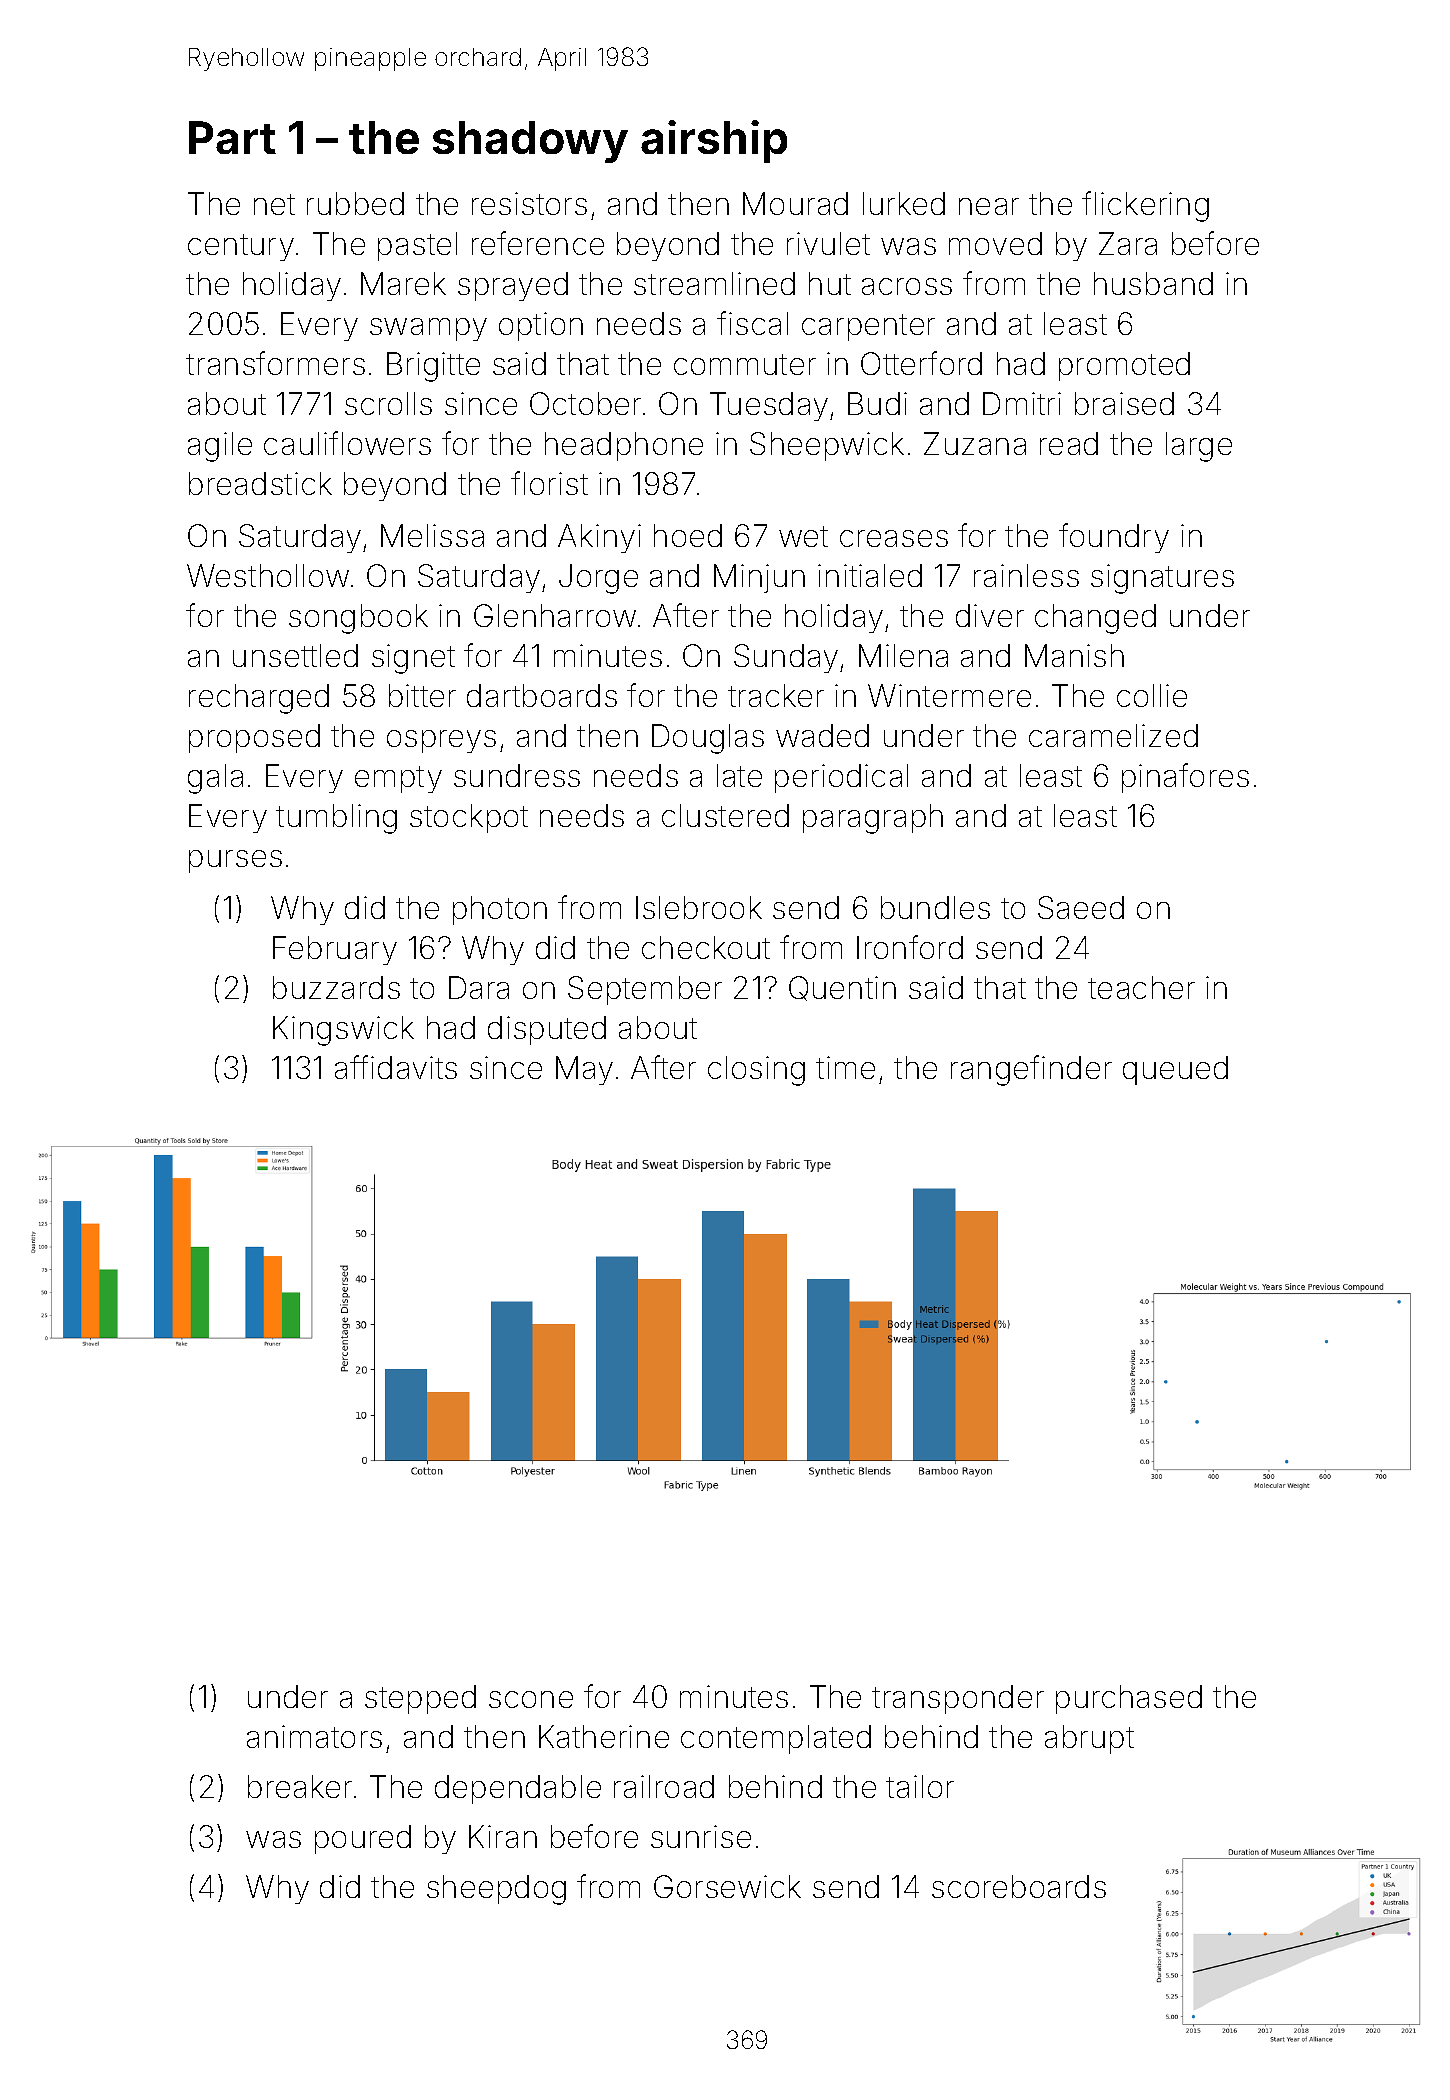  Describe the element at coordinates (235, 861) in the screenshot. I see `purses` at that location.
